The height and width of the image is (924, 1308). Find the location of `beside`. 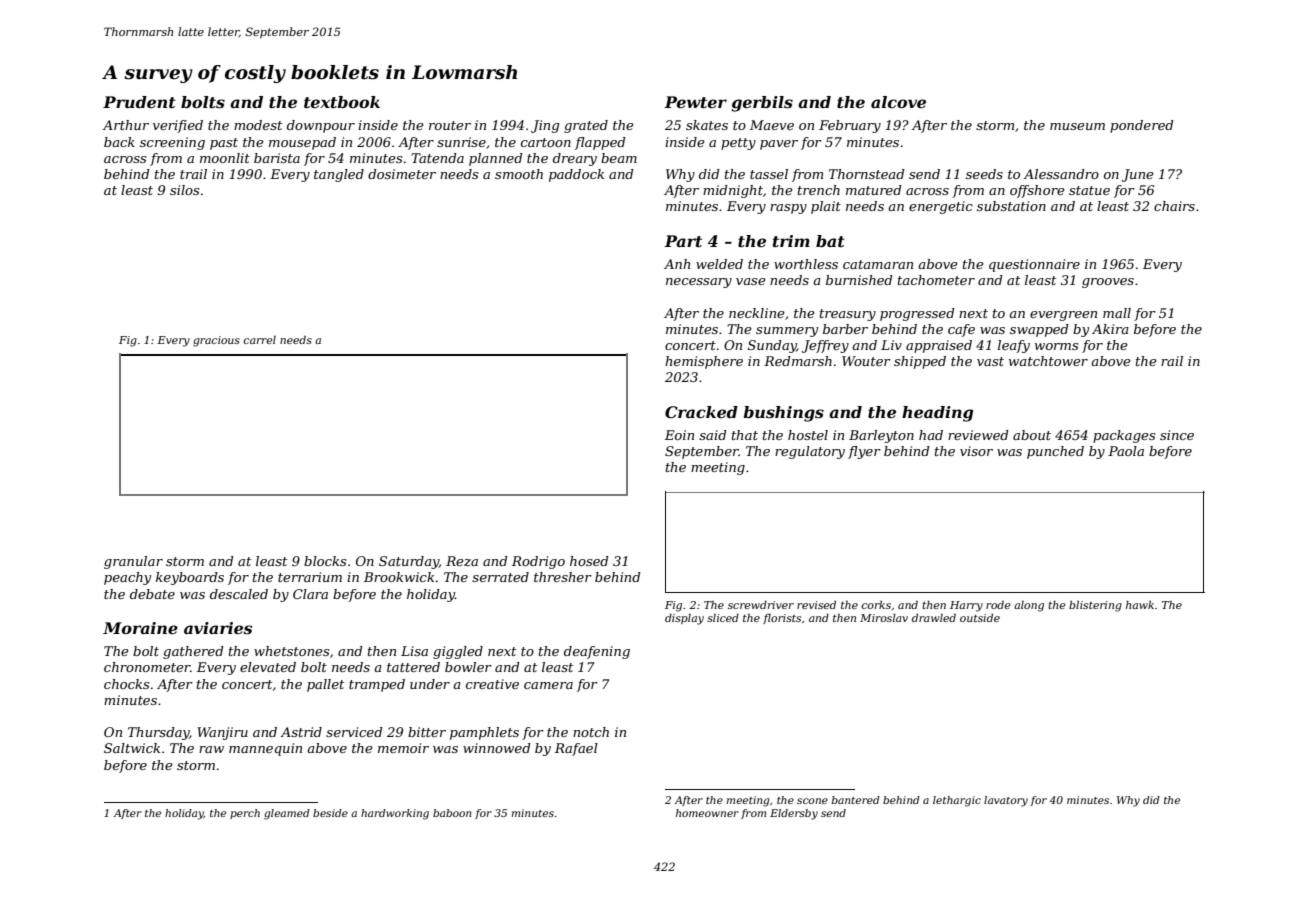

beside is located at coordinates (330, 813).
